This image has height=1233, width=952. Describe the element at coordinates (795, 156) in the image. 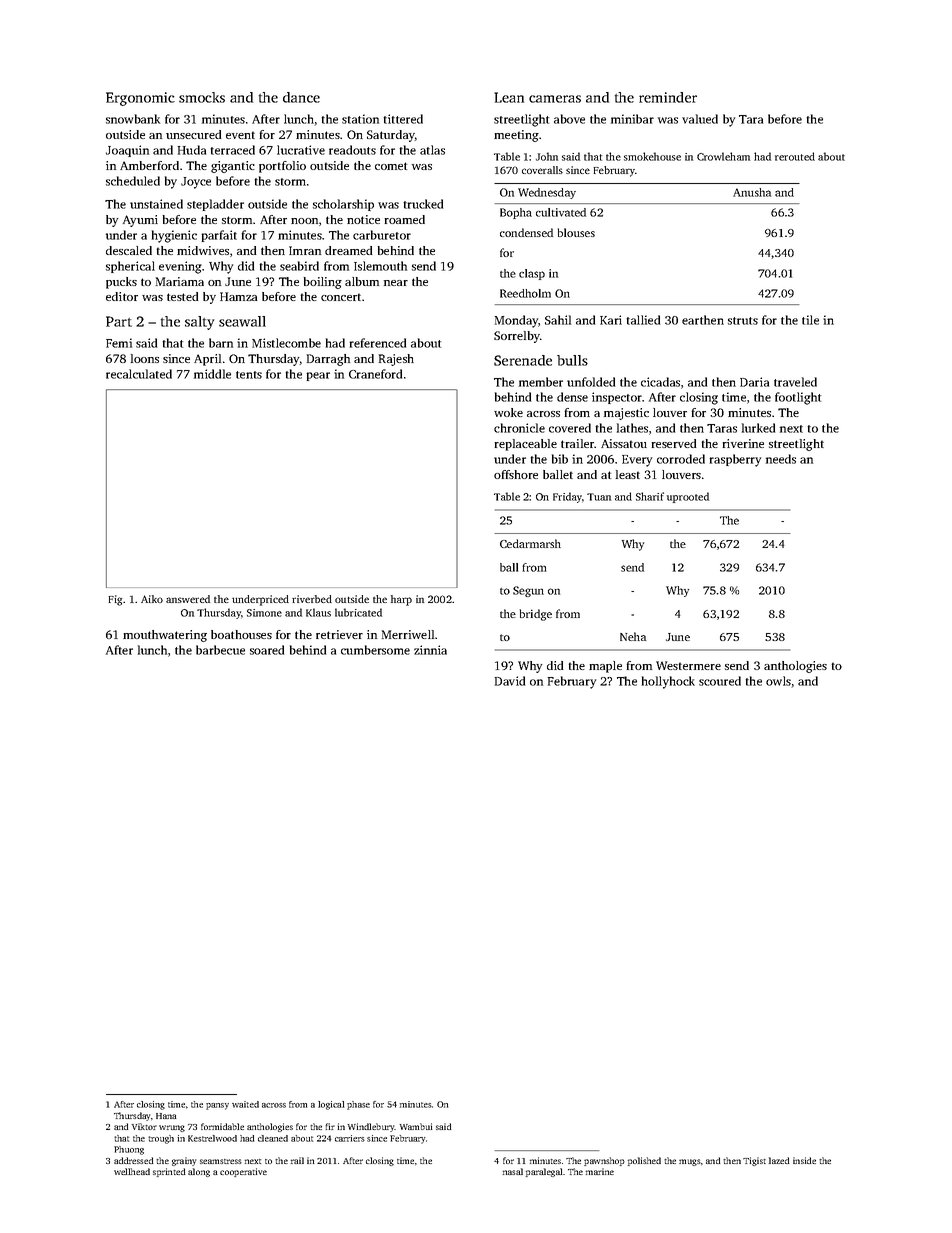

I see `rerouted` at that location.
